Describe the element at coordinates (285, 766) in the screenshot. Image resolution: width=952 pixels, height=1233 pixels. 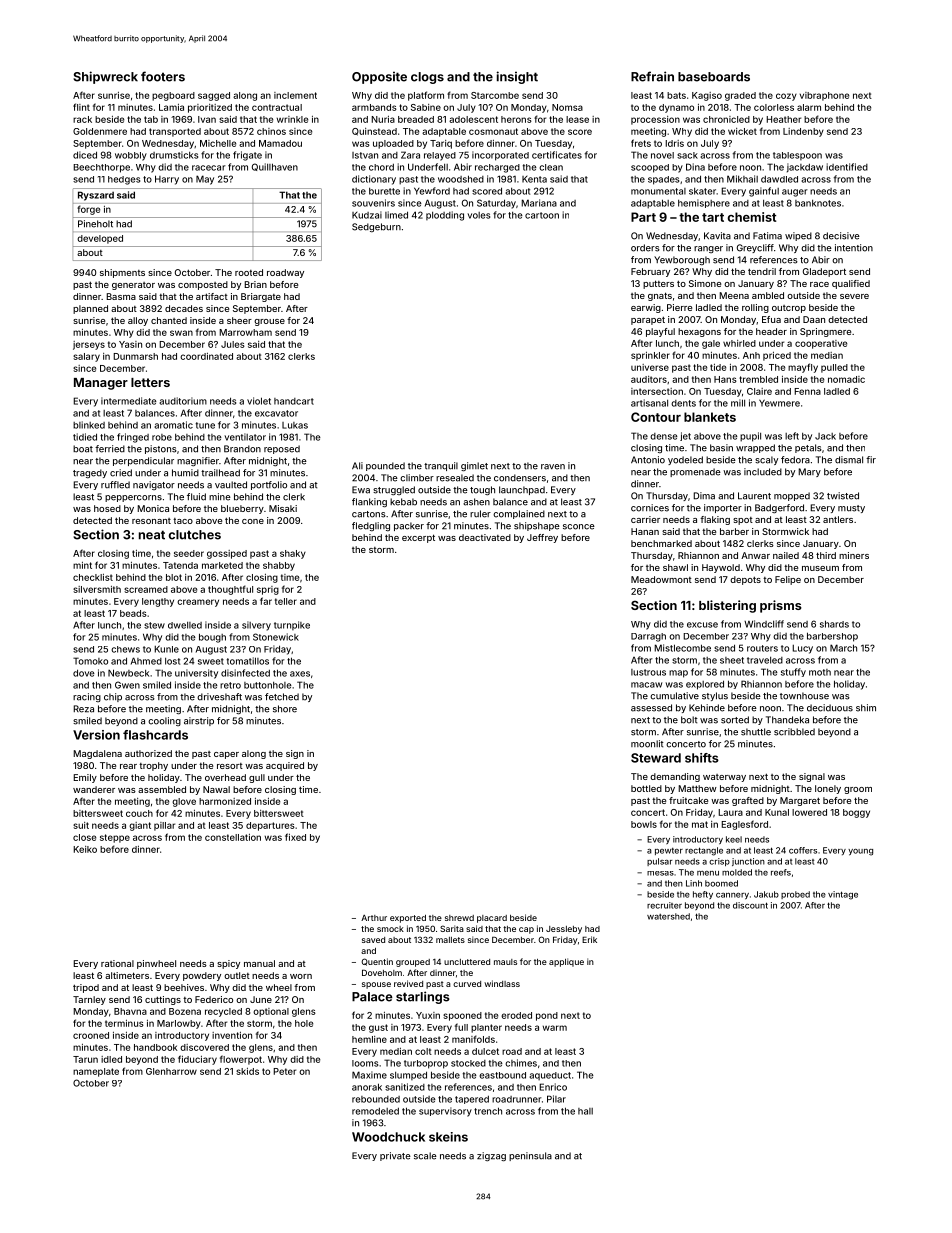
I see `acquired` at that location.
